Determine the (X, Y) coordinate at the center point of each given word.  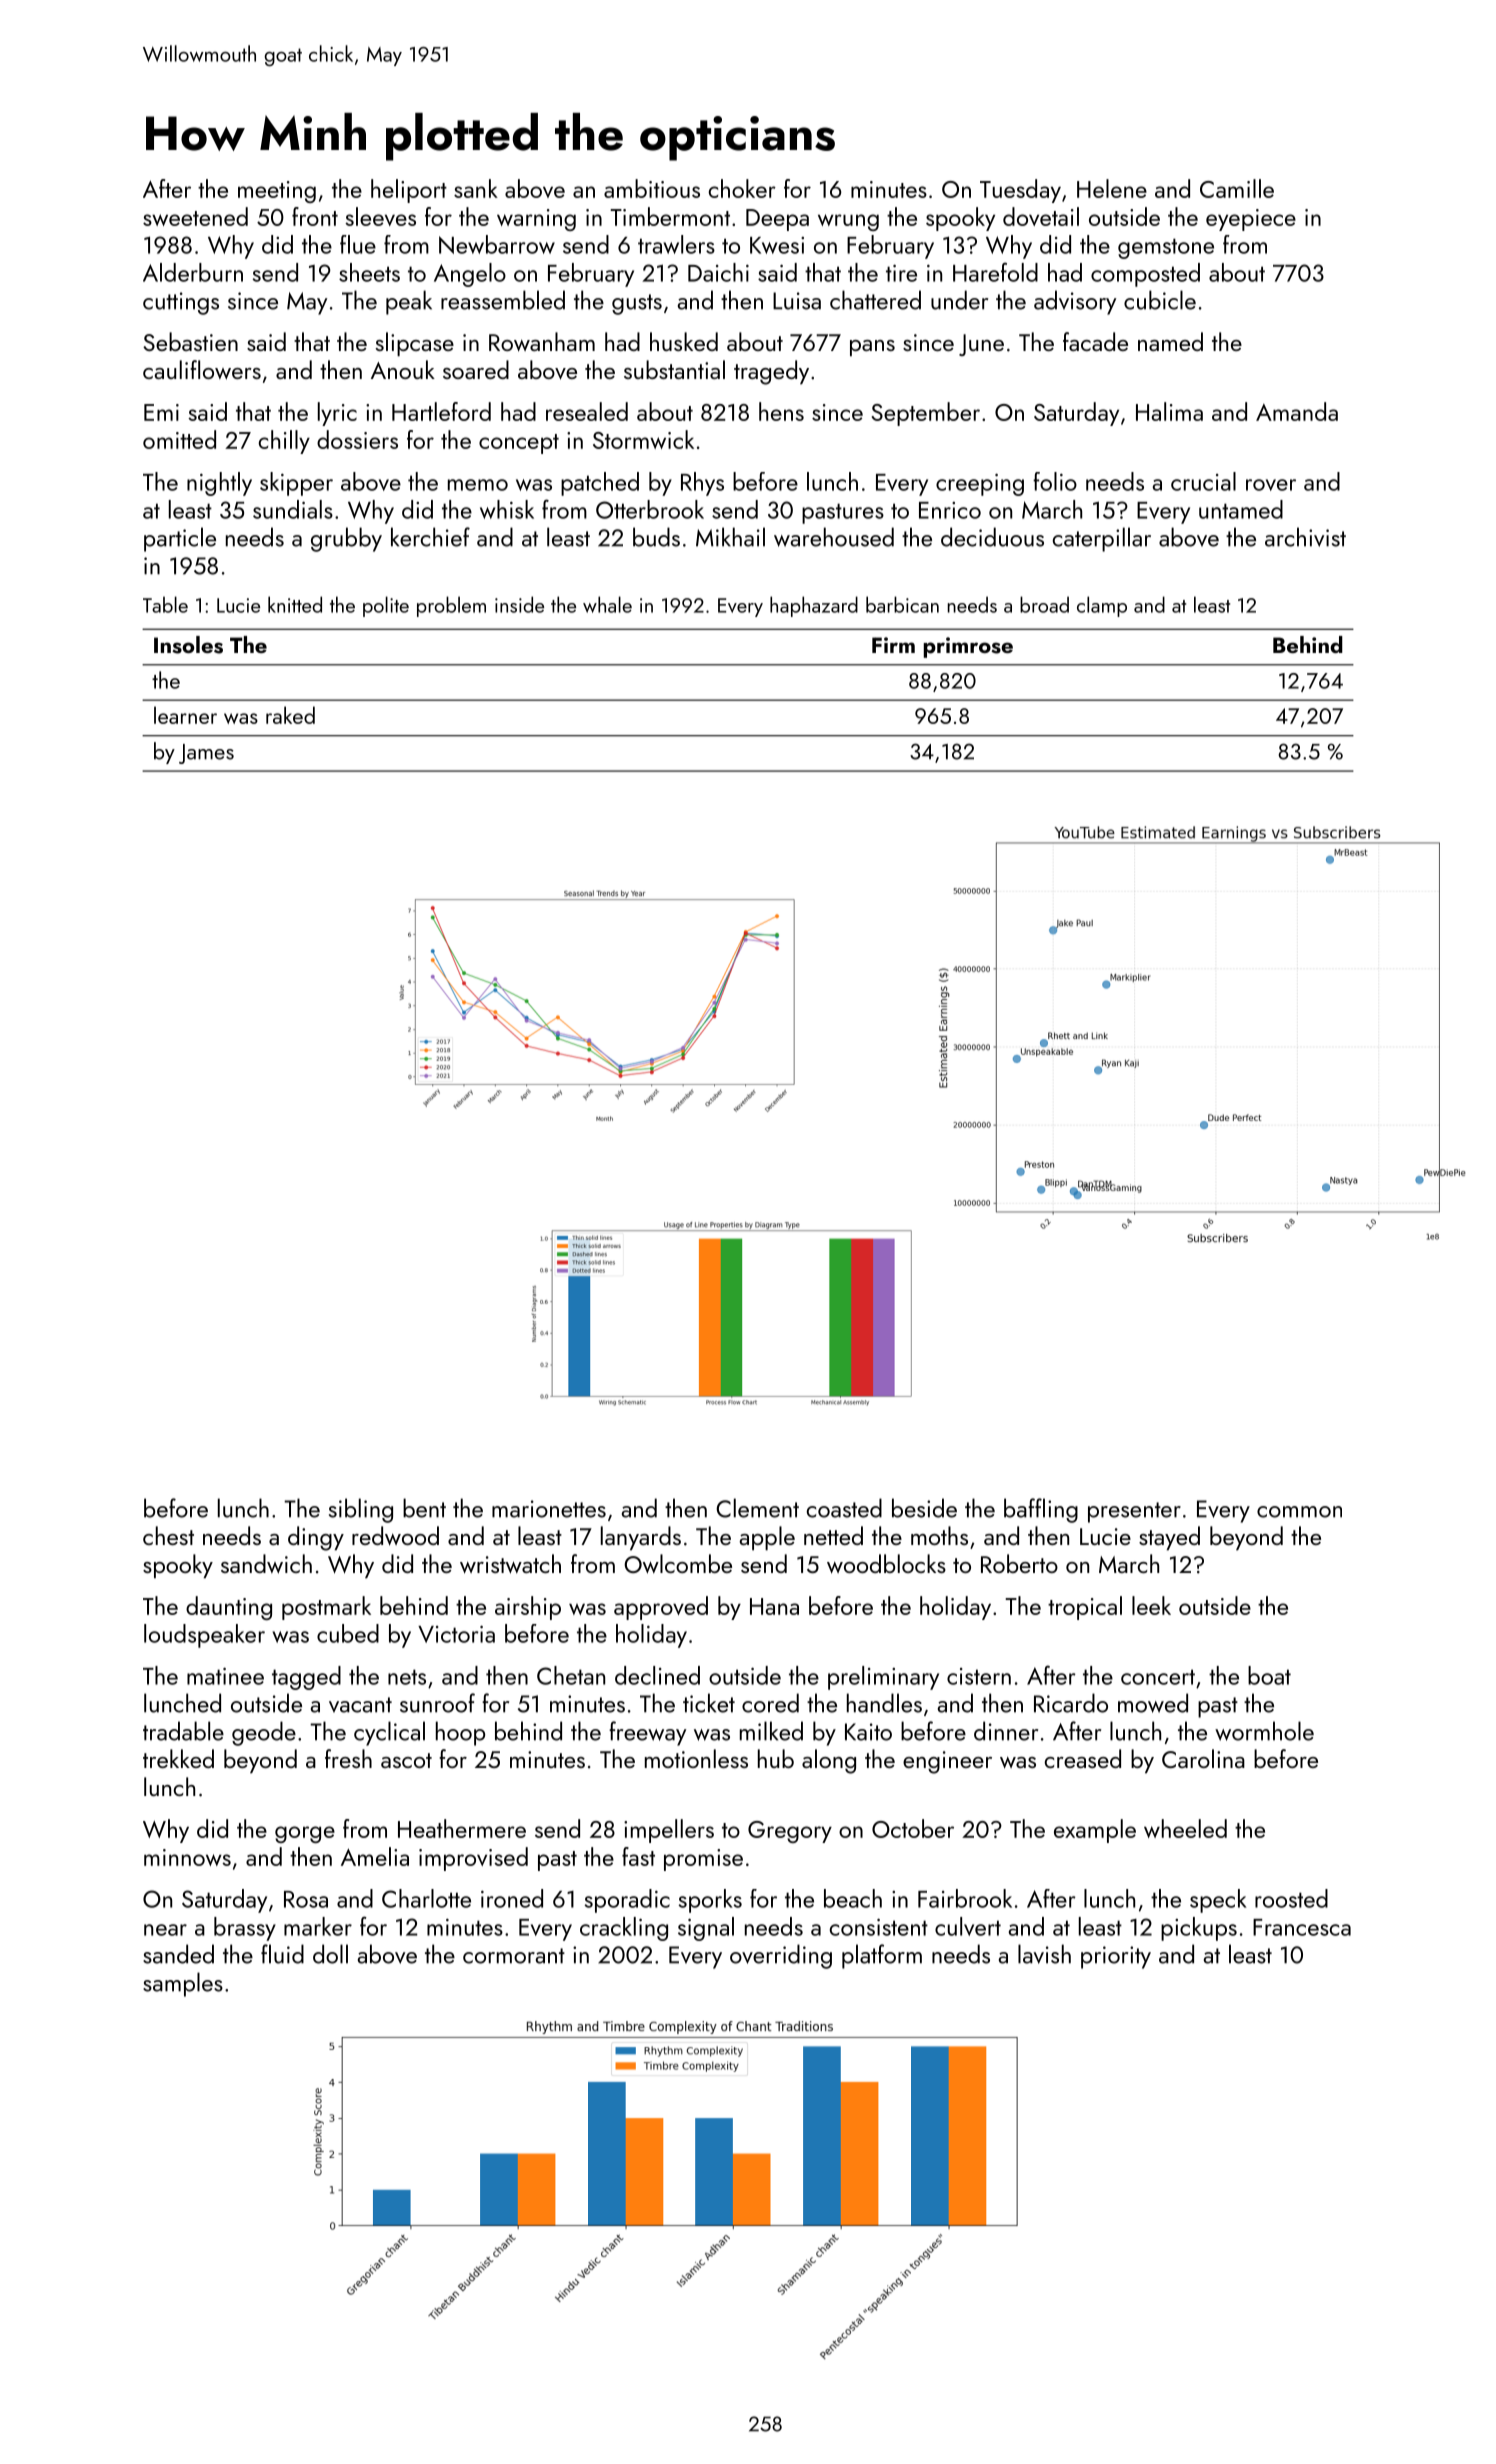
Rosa (306, 1899)
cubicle (1160, 300)
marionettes (549, 1509)
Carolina (1203, 1758)
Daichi (718, 272)
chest (168, 1535)
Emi (161, 412)
